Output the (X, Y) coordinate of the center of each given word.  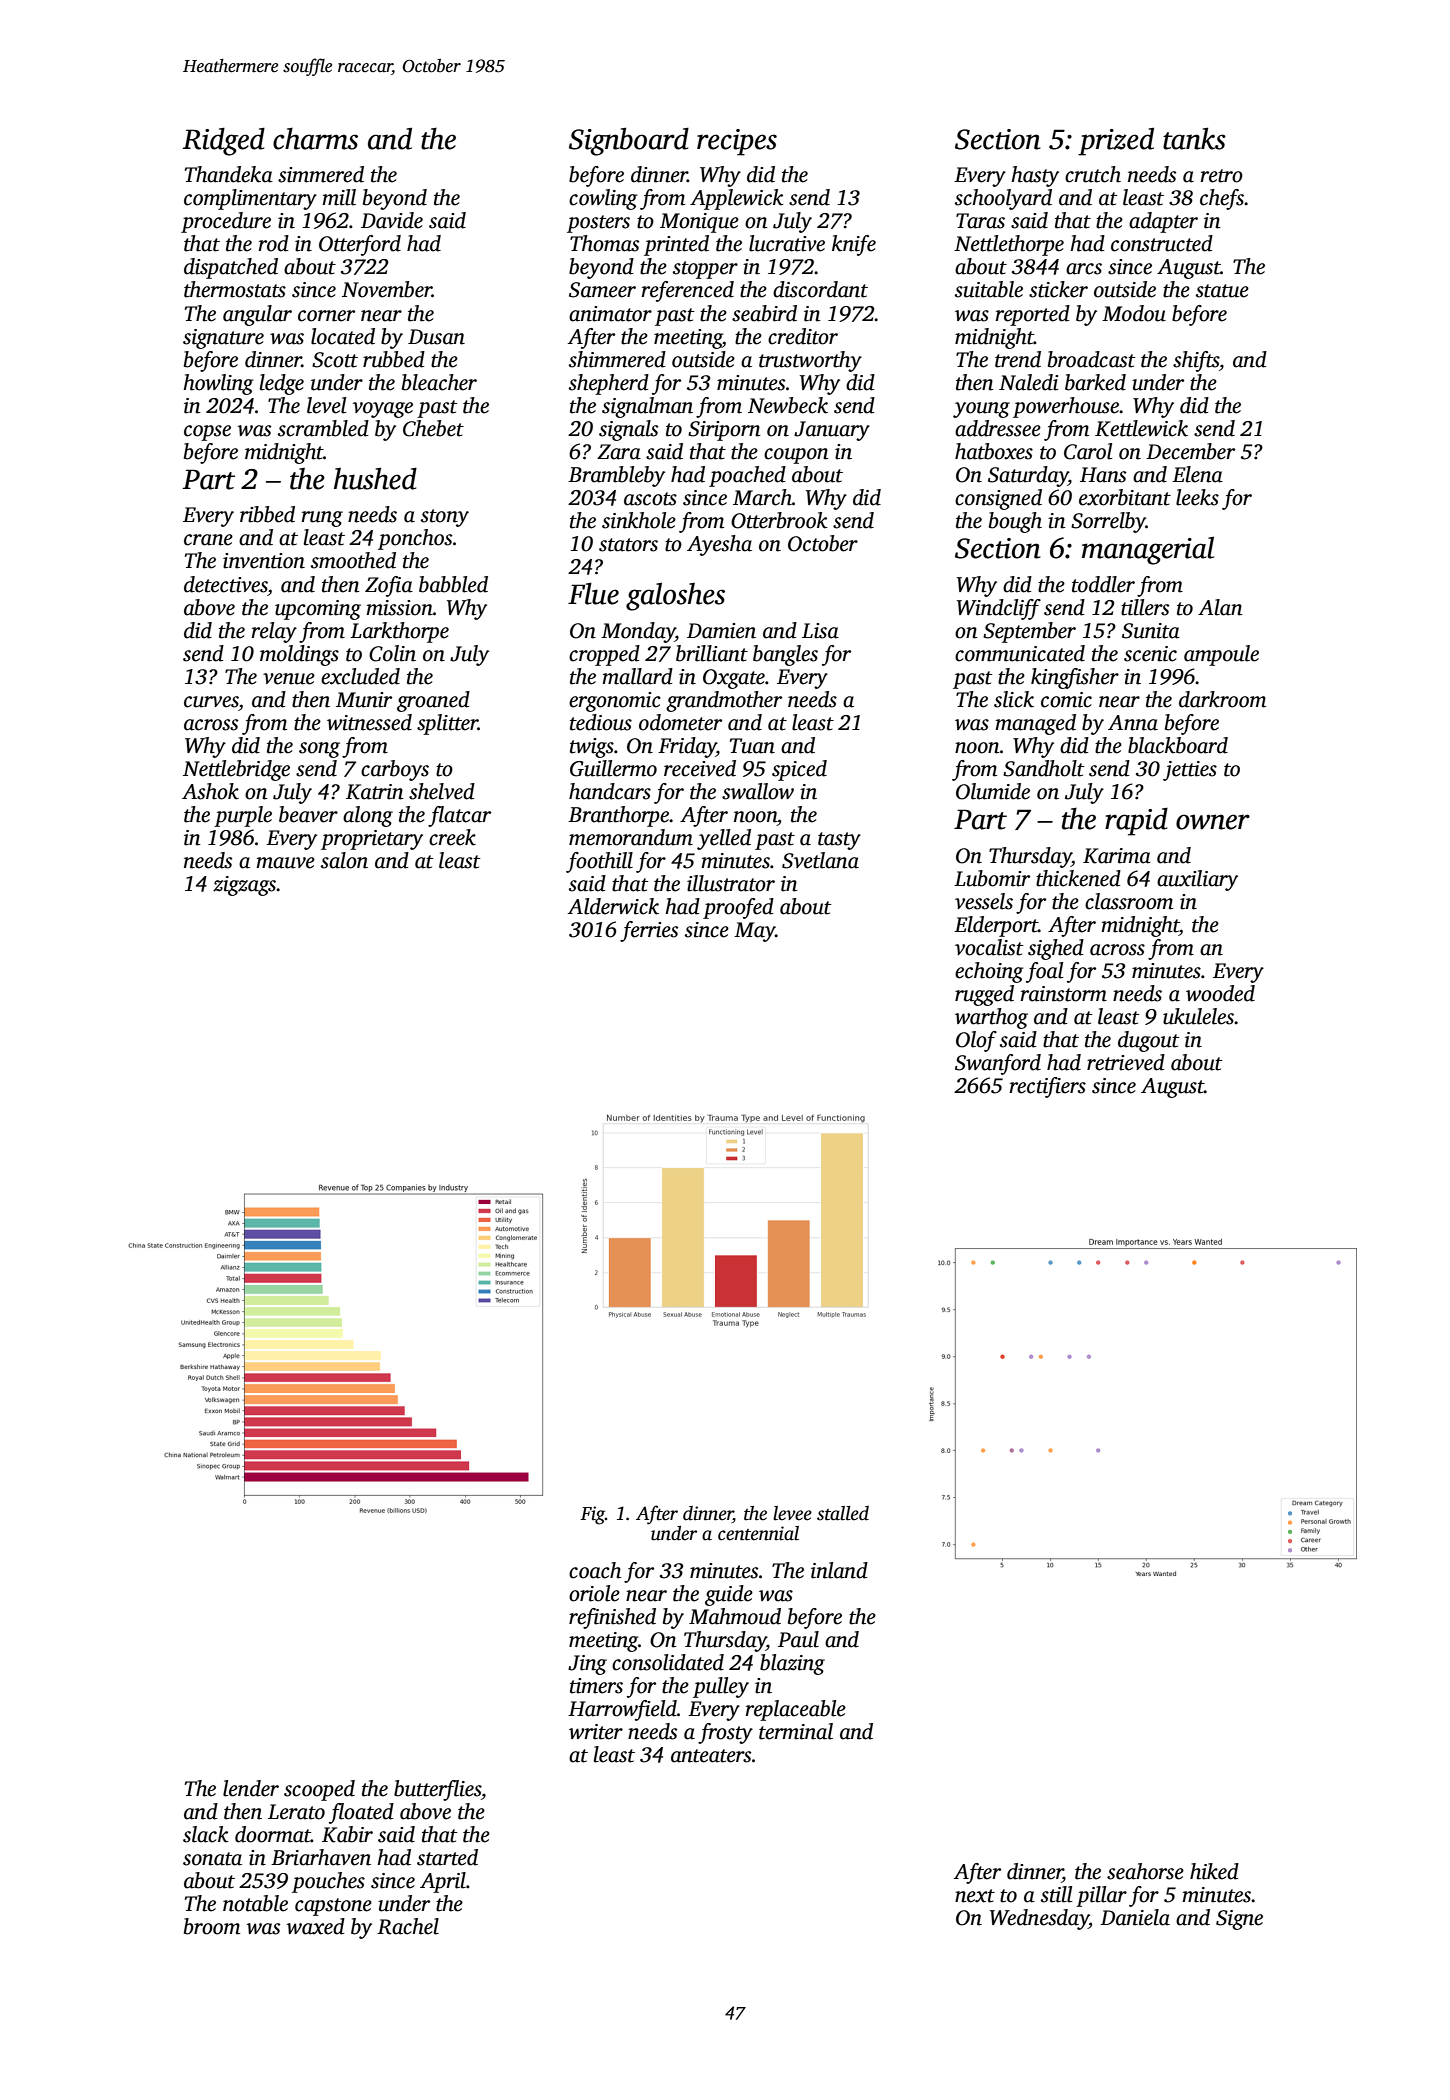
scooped (319, 1790)
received (700, 768)
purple (243, 816)
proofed (738, 908)
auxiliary (1197, 880)
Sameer (602, 290)
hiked (1214, 1871)
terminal (796, 1731)
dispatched (231, 268)
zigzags (245, 886)
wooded (1220, 993)
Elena (1197, 474)
